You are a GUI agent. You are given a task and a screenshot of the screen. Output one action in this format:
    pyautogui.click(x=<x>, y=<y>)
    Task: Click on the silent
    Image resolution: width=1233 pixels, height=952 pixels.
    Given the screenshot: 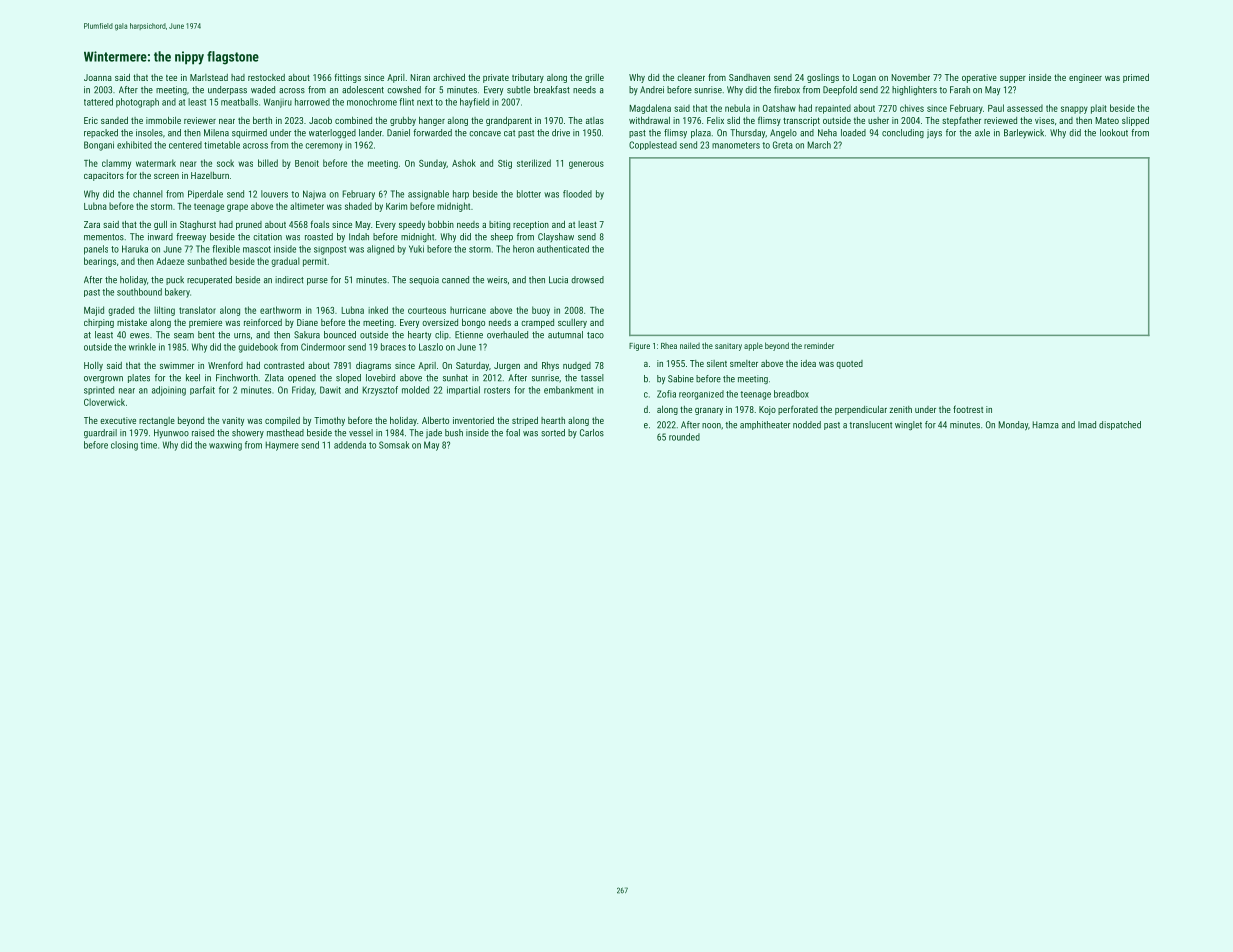 What is the action you would take?
    pyautogui.click(x=717, y=363)
